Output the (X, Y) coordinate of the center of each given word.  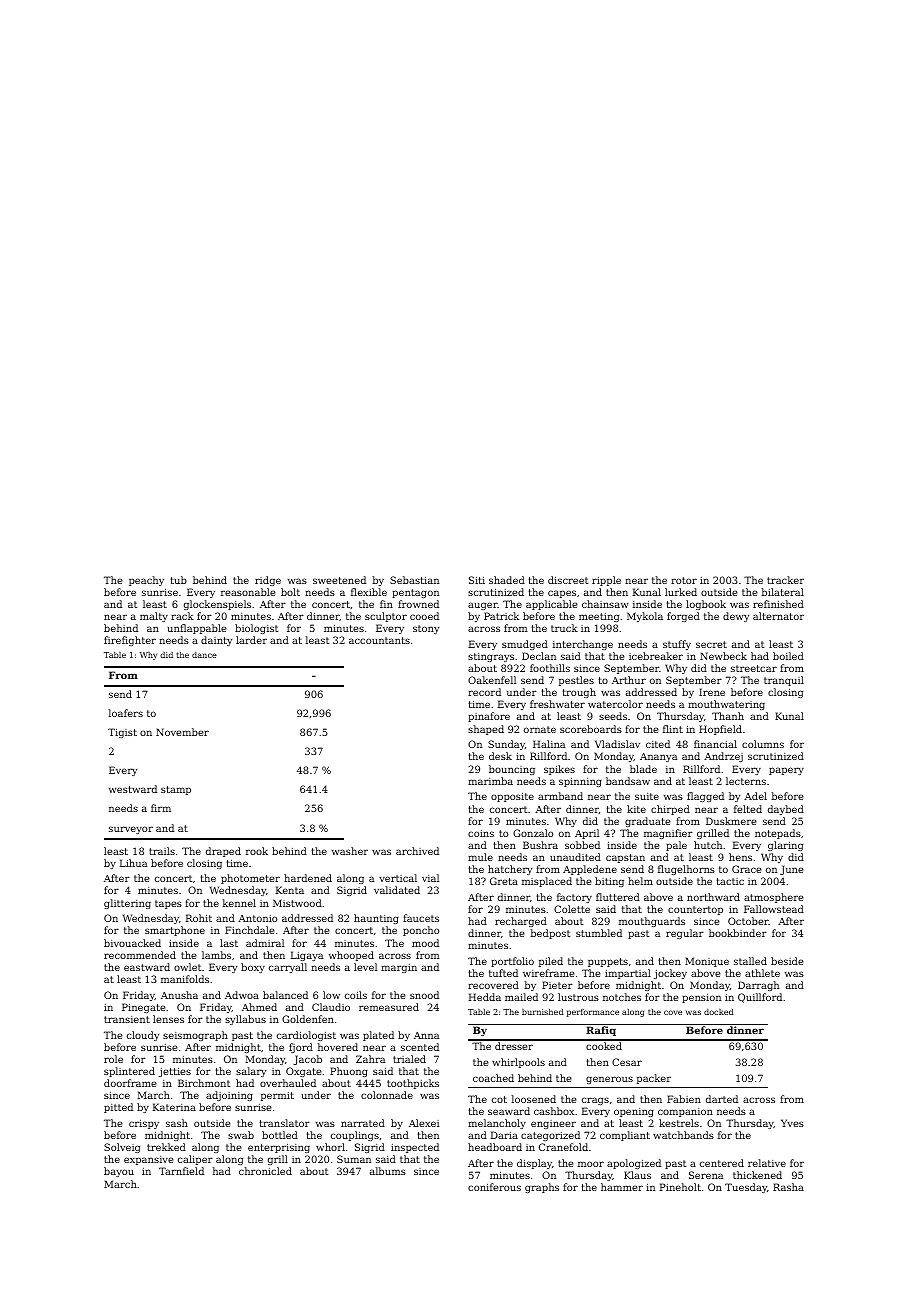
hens (740, 857)
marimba (490, 781)
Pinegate (144, 1008)
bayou (119, 1172)
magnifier (668, 834)
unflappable (197, 629)
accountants (379, 640)
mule (480, 857)
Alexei (424, 1123)
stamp (176, 790)
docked (718, 1012)
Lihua (133, 863)
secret (711, 644)
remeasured (389, 1007)
